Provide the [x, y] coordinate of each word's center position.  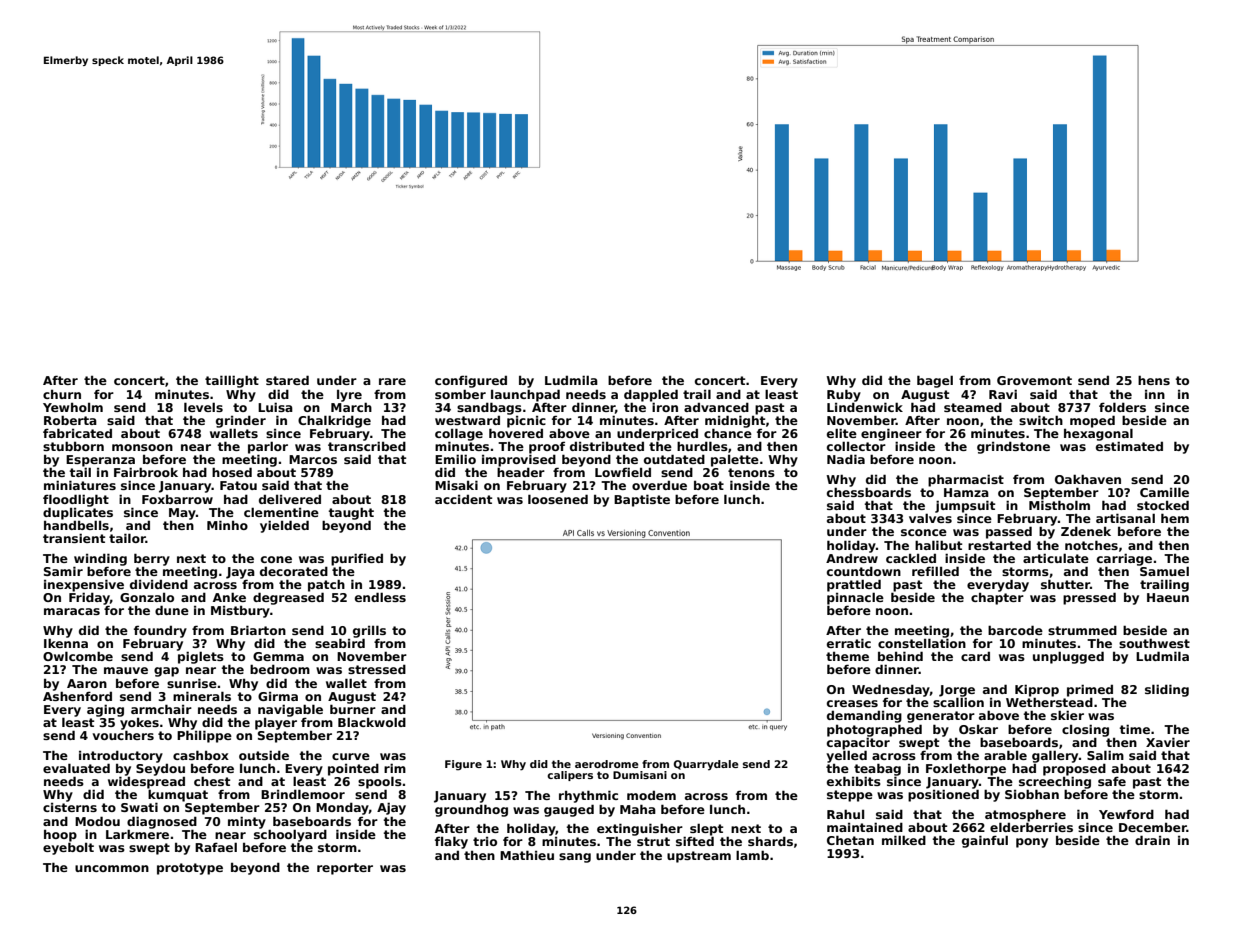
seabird [340, 643]
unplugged [1068, 657]
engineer [891, 434]
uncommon [112, 868]
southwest [1154, 643]
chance [728, 433]
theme [847, 656]
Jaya [240, 573]
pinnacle [855, 598]
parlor [268, 447]
